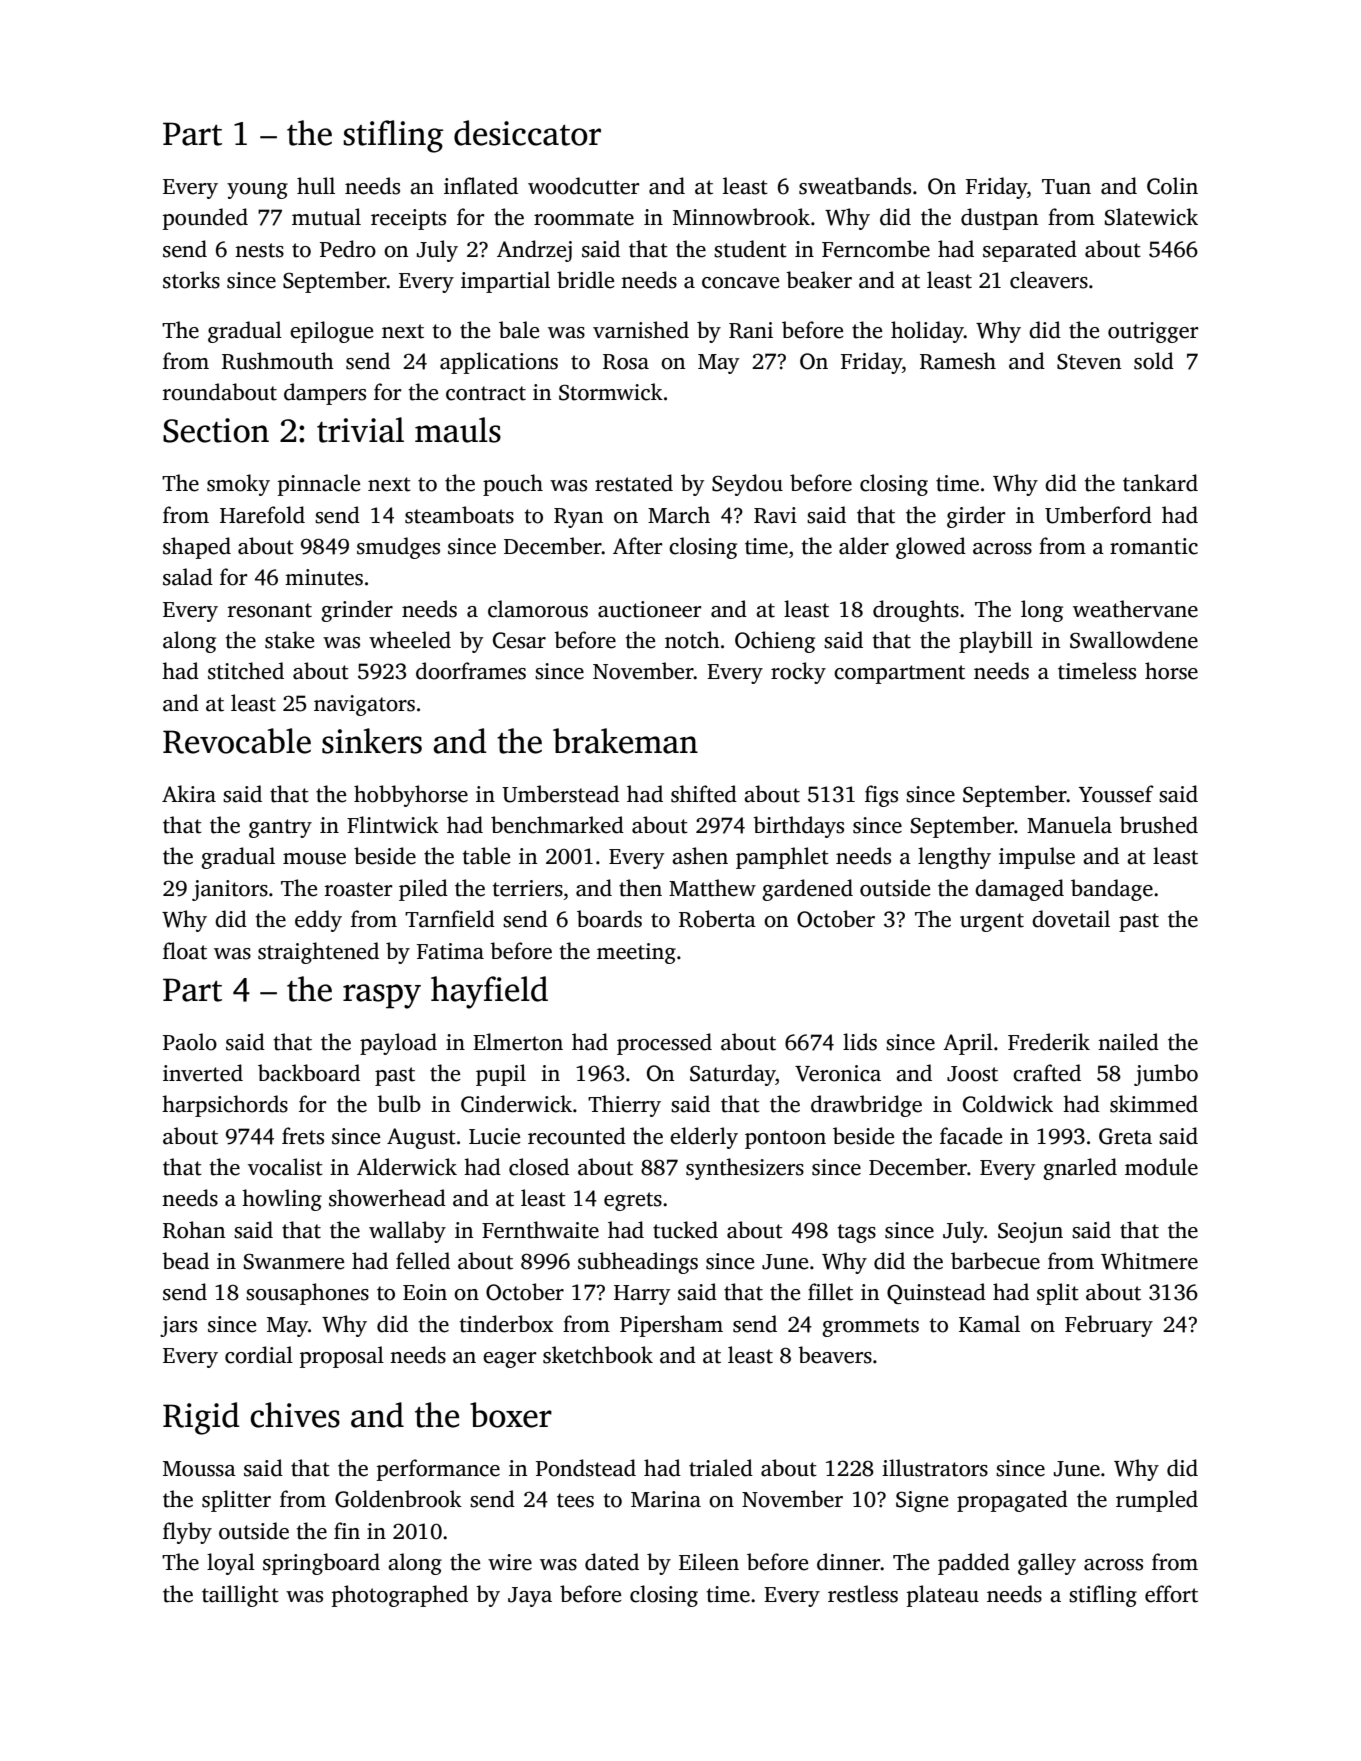 This screenshot has height=1761, width=1361. I want to click on restless, so click(863, 1594).
